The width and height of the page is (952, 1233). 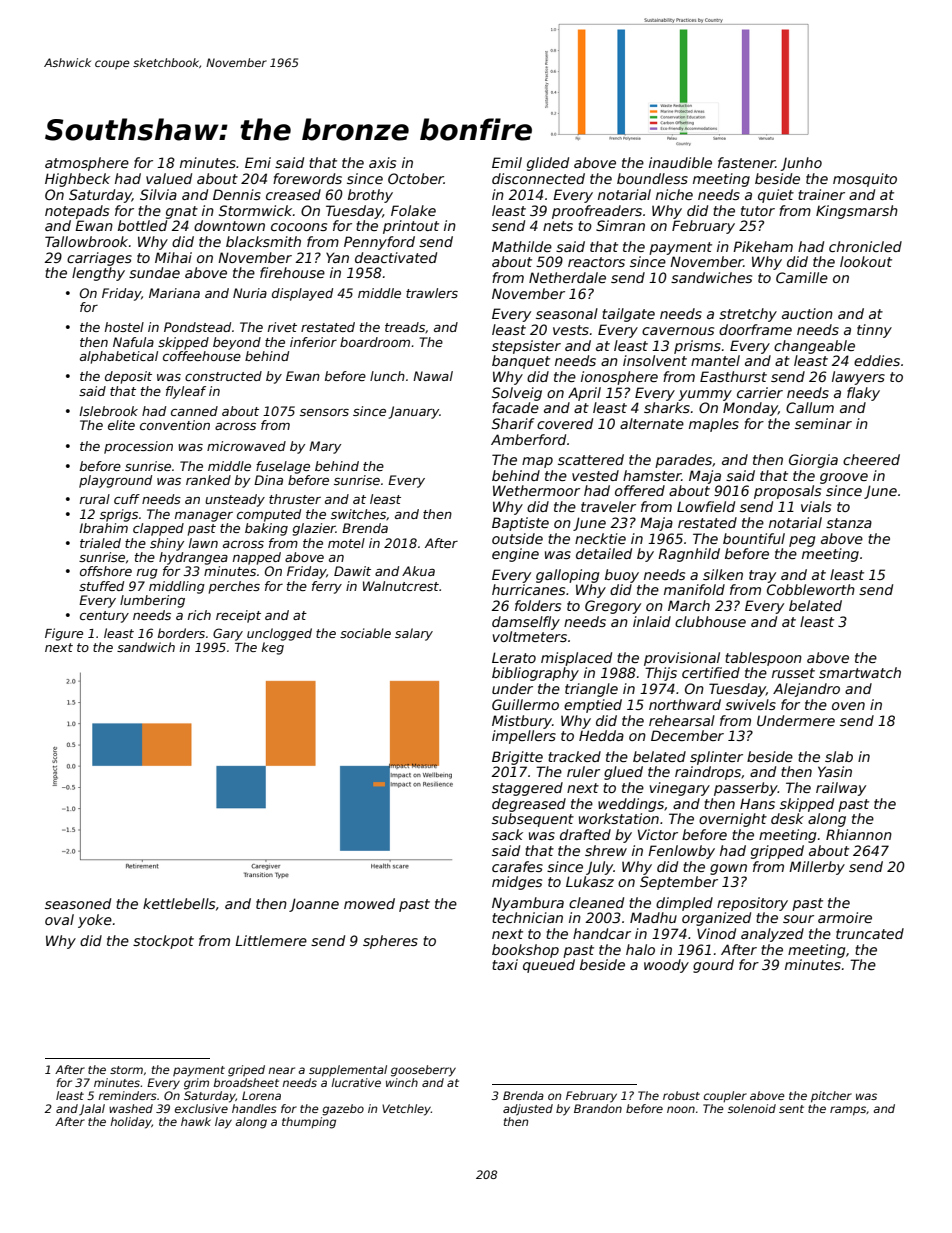 I want to click on creased, so click(x=293, y=194).
